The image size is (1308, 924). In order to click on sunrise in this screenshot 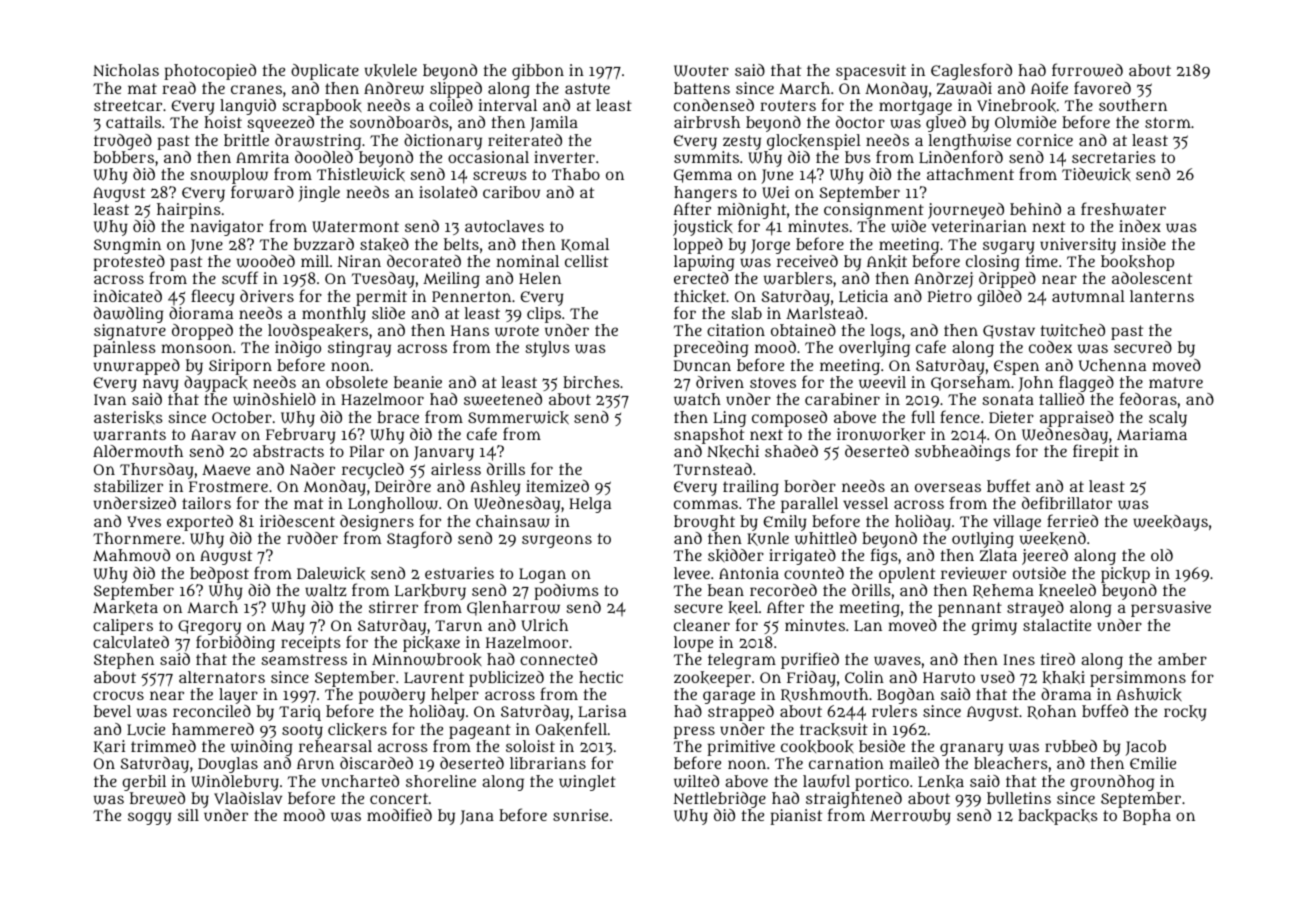, I will do `click(580, 815)`.
